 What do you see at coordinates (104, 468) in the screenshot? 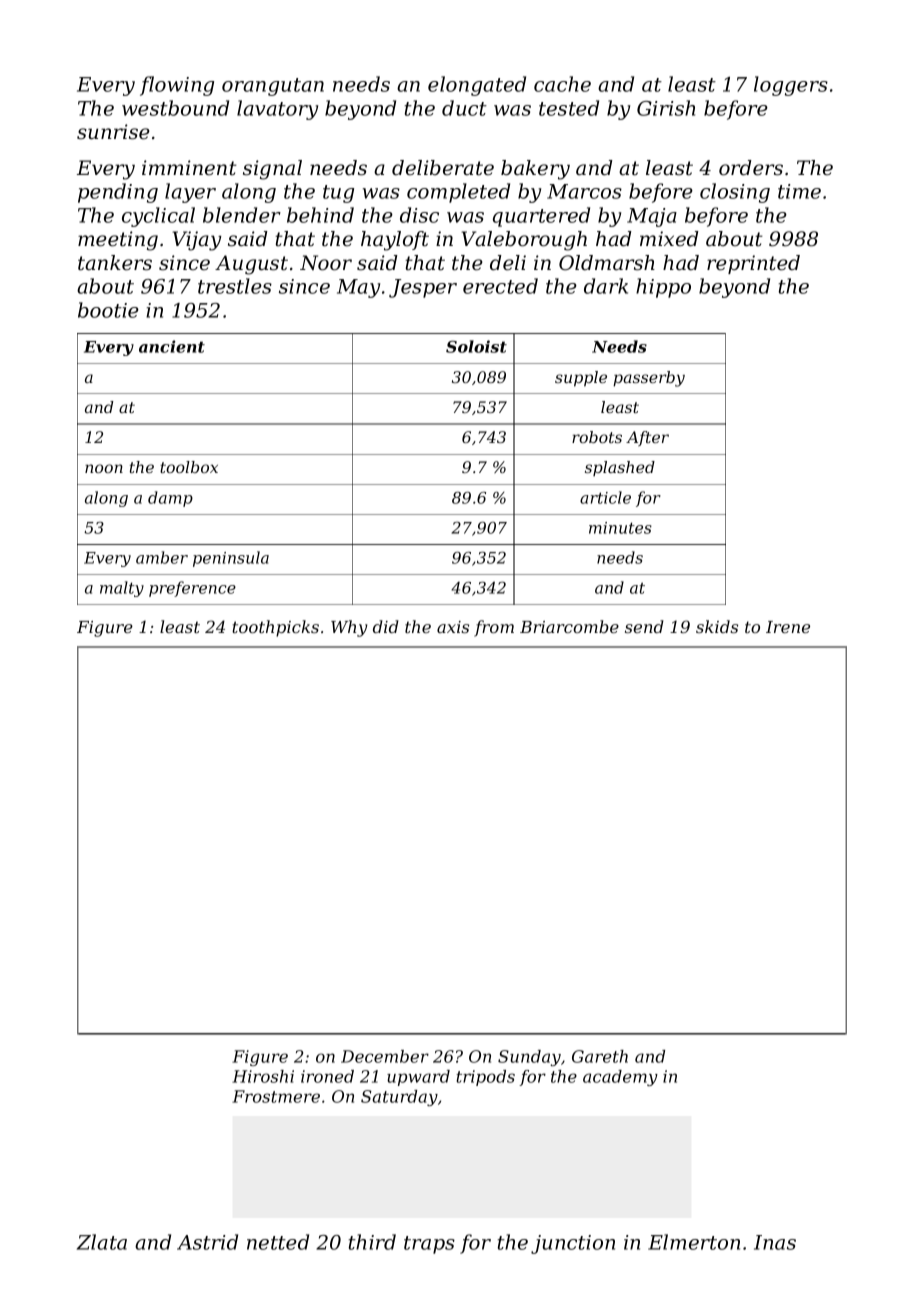
I see `noon` at bounding box center [104, 468].
